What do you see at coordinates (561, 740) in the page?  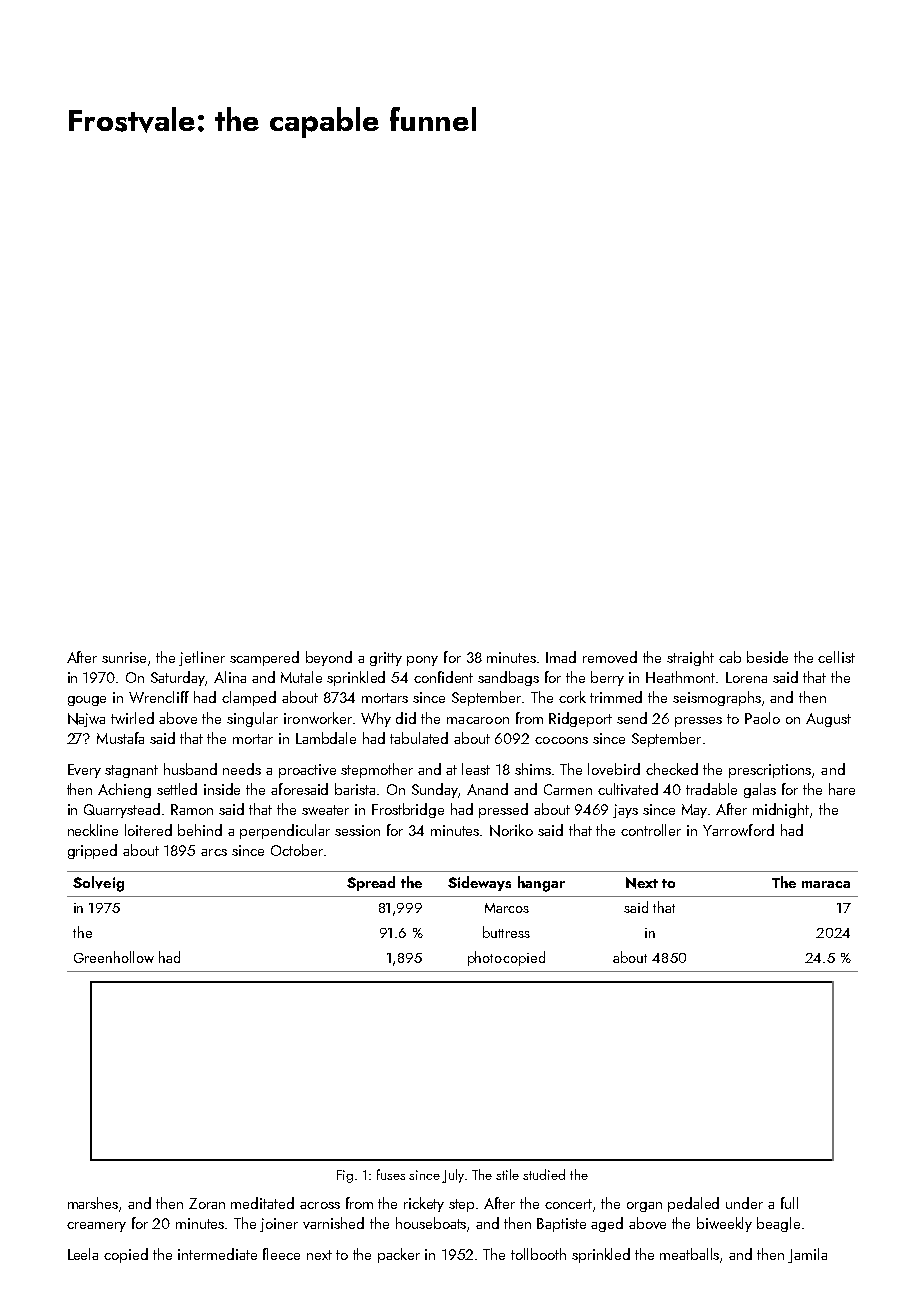 I see `cocoons` at bounding box center [561, 740].
